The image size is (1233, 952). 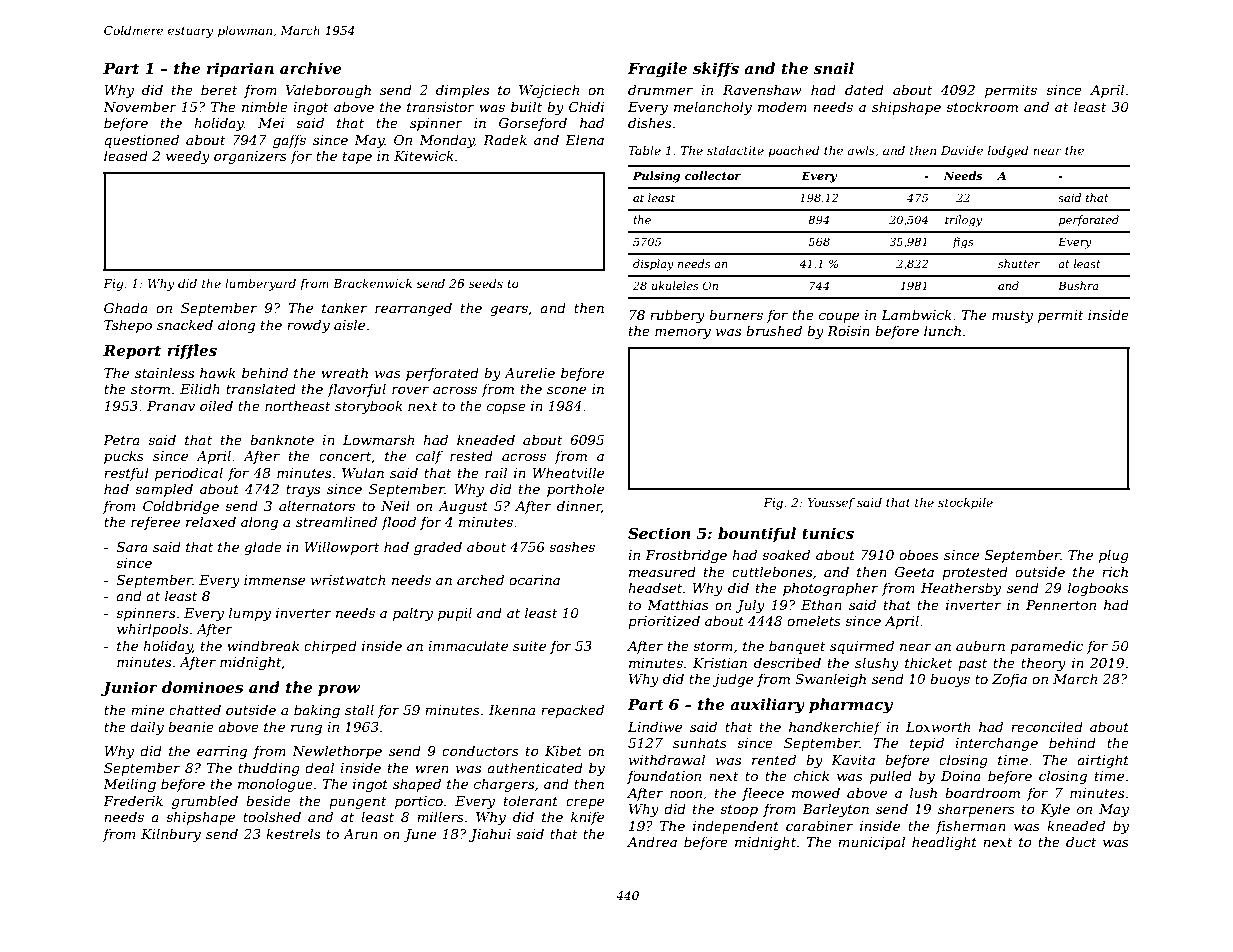 What do you see at coordinates (372, 283) in the screenshot?
I see `Brackenwick` at bounding box center [372, 283].
